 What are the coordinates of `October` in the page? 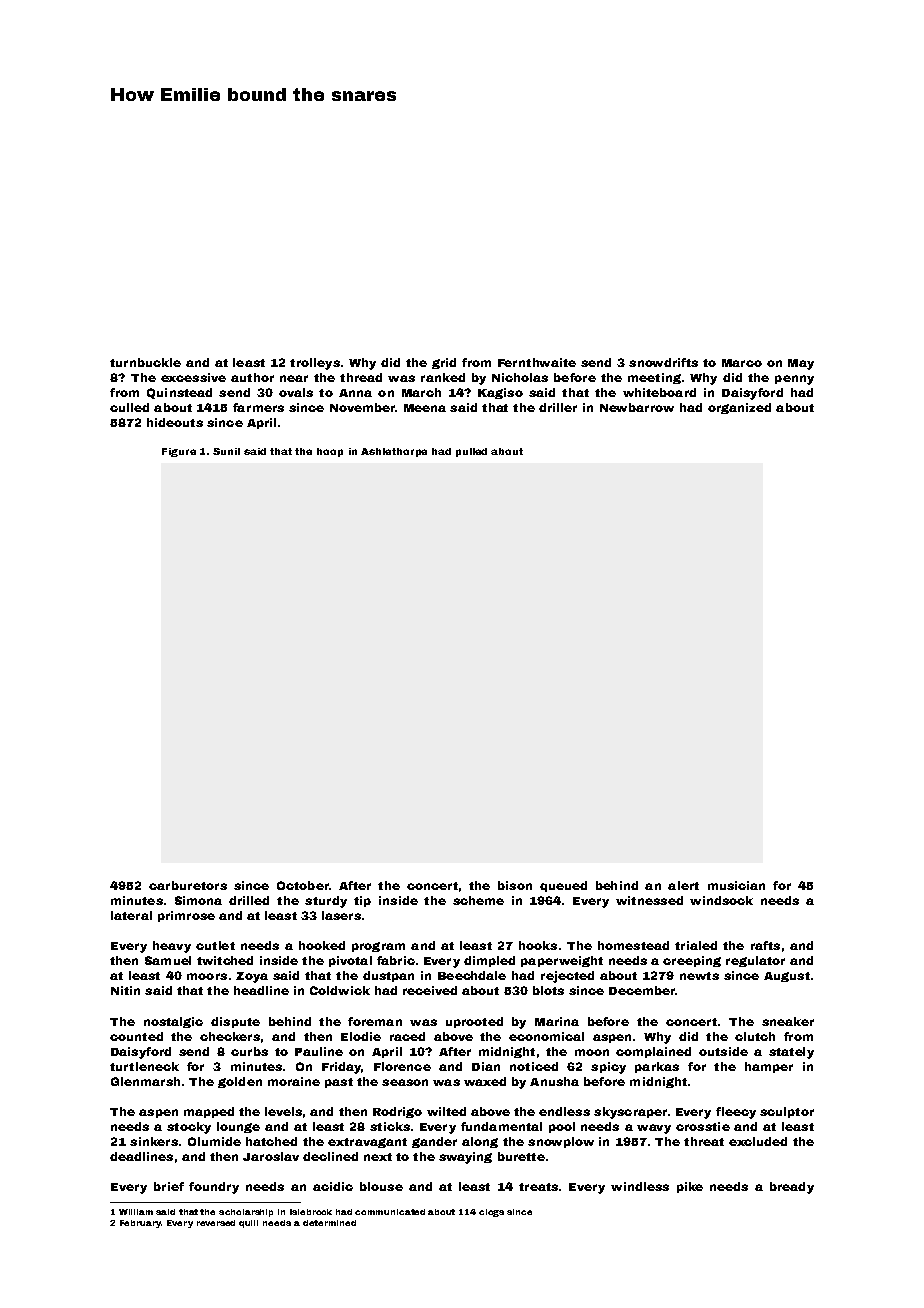 It's located at (303, 885).
